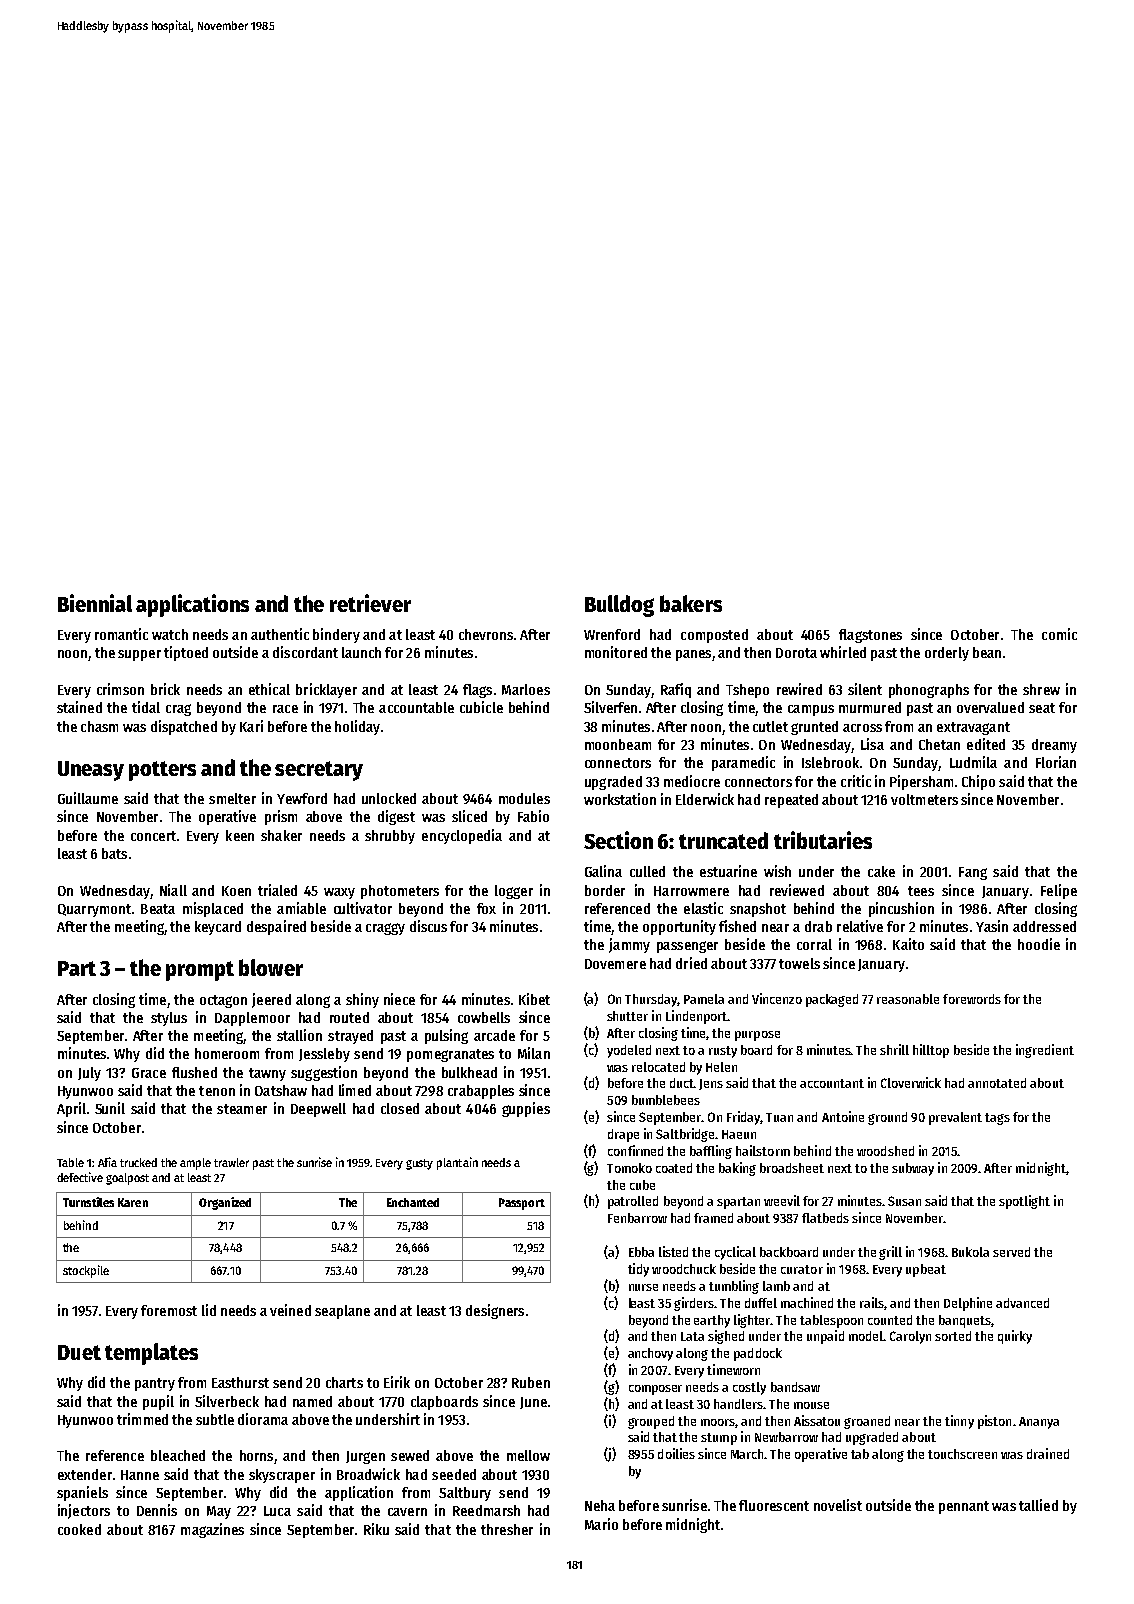 The height and width of the screenshot is (1604, 1134). Describe the element at coordinates (825, 1218) in the screenshot. I see `flatbeds` at that location.
